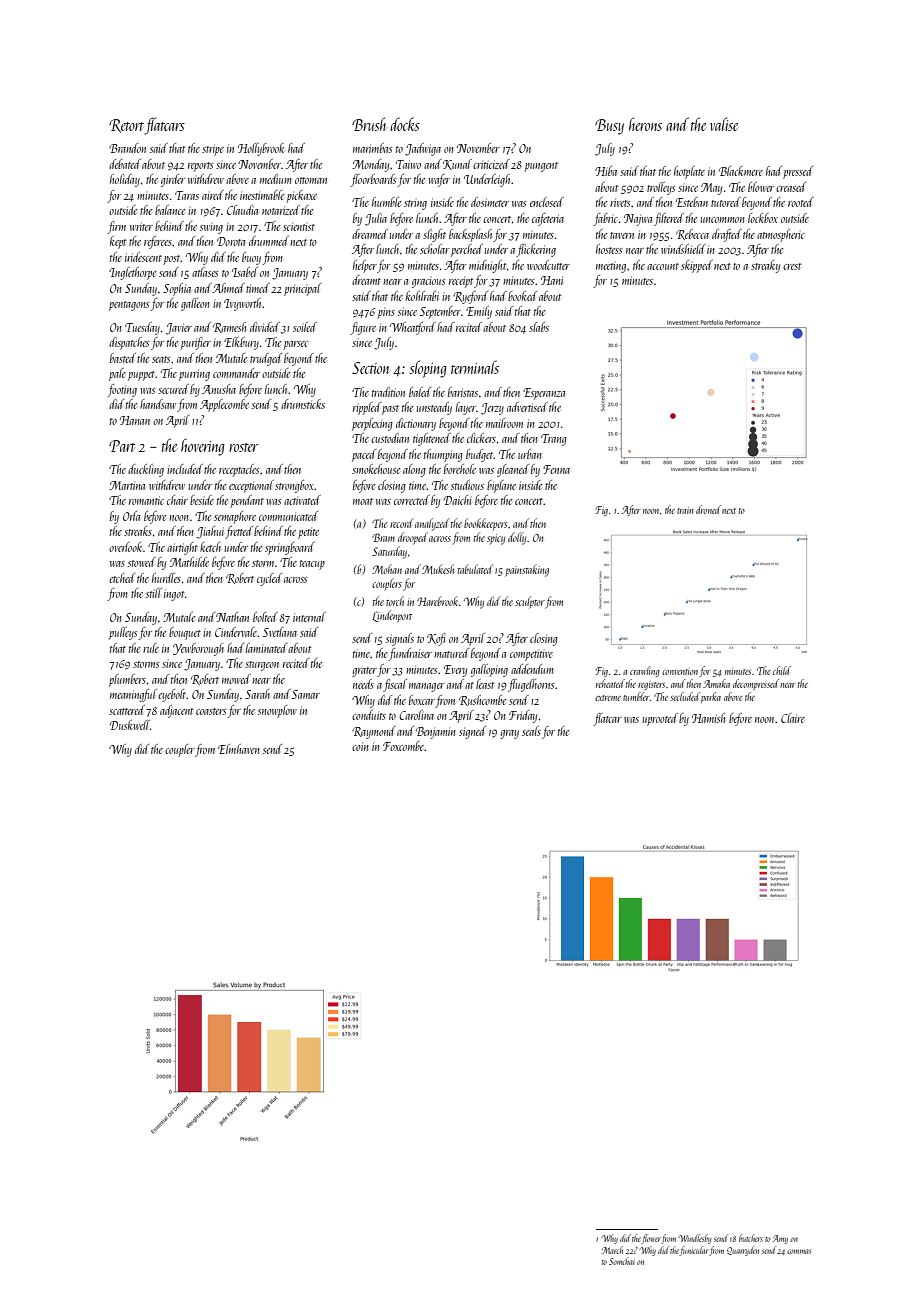 The height and width of the image is (1308, 924). I want to click on flower, so click(651, 1239).
